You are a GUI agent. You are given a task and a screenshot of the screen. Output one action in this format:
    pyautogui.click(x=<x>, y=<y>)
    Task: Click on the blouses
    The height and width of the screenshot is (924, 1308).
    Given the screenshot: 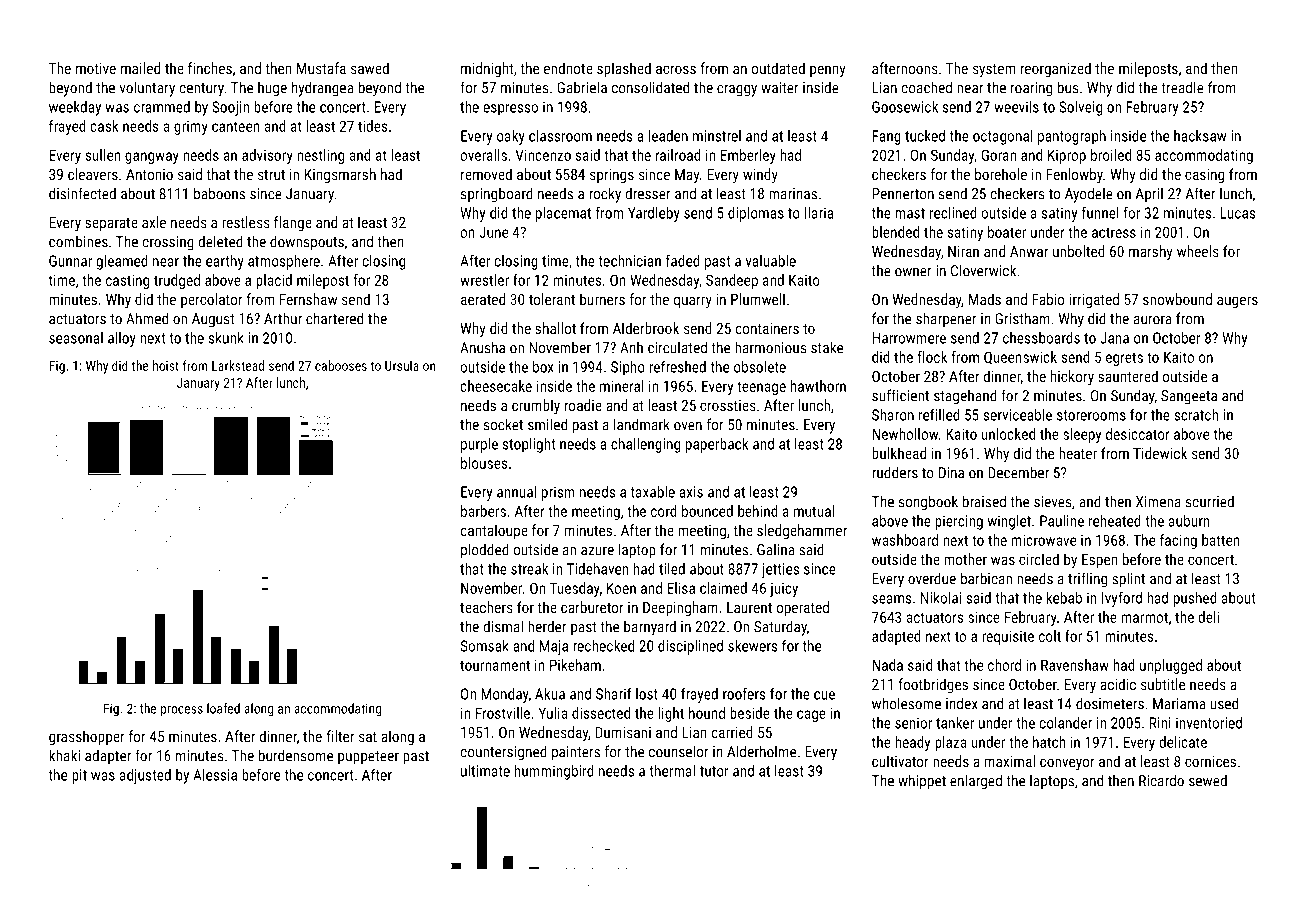 What is the action you would take?
    pyautogui.click(x=484, y=463)
